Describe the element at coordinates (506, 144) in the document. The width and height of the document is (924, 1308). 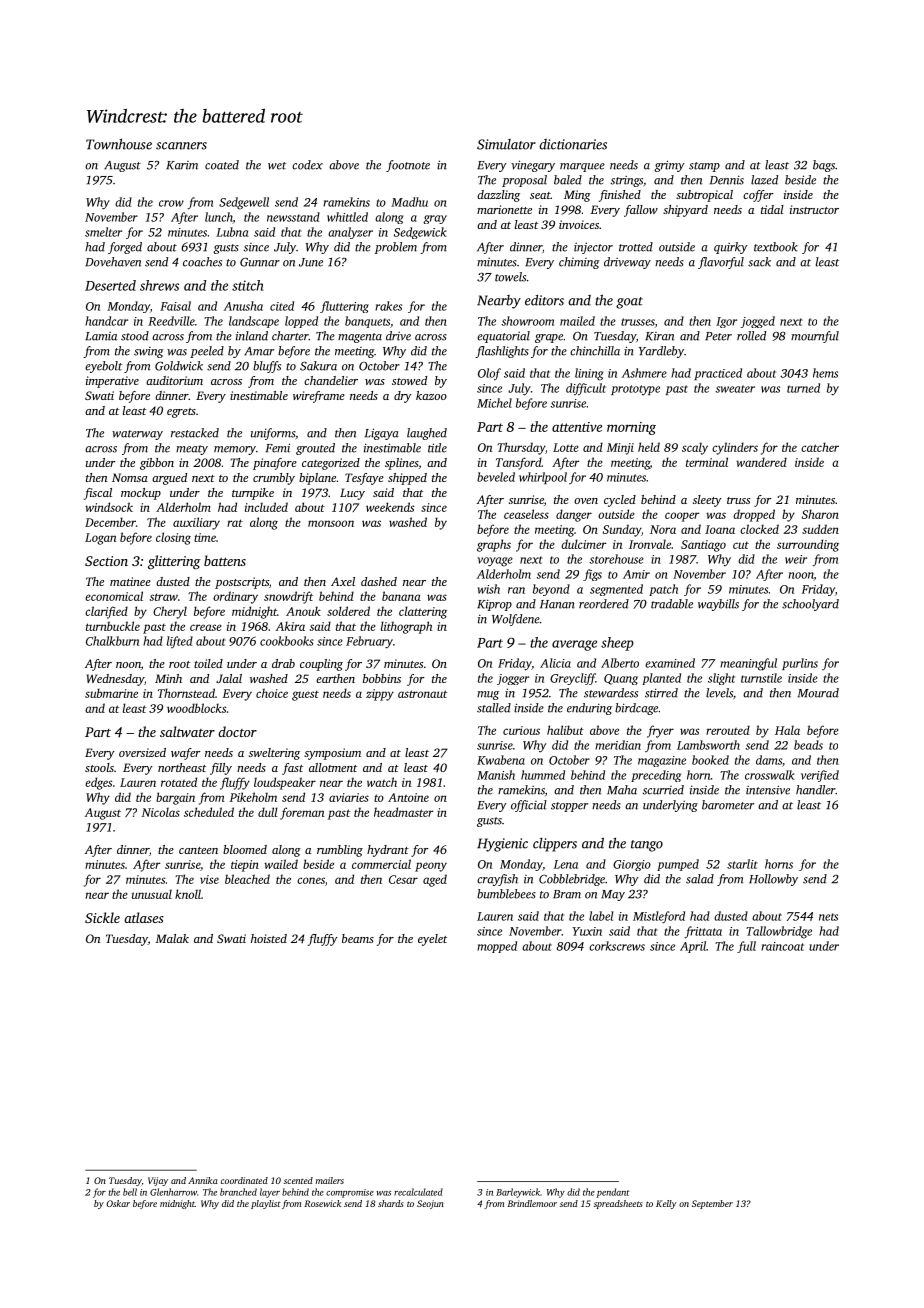
I see `Simulator` at that location.
